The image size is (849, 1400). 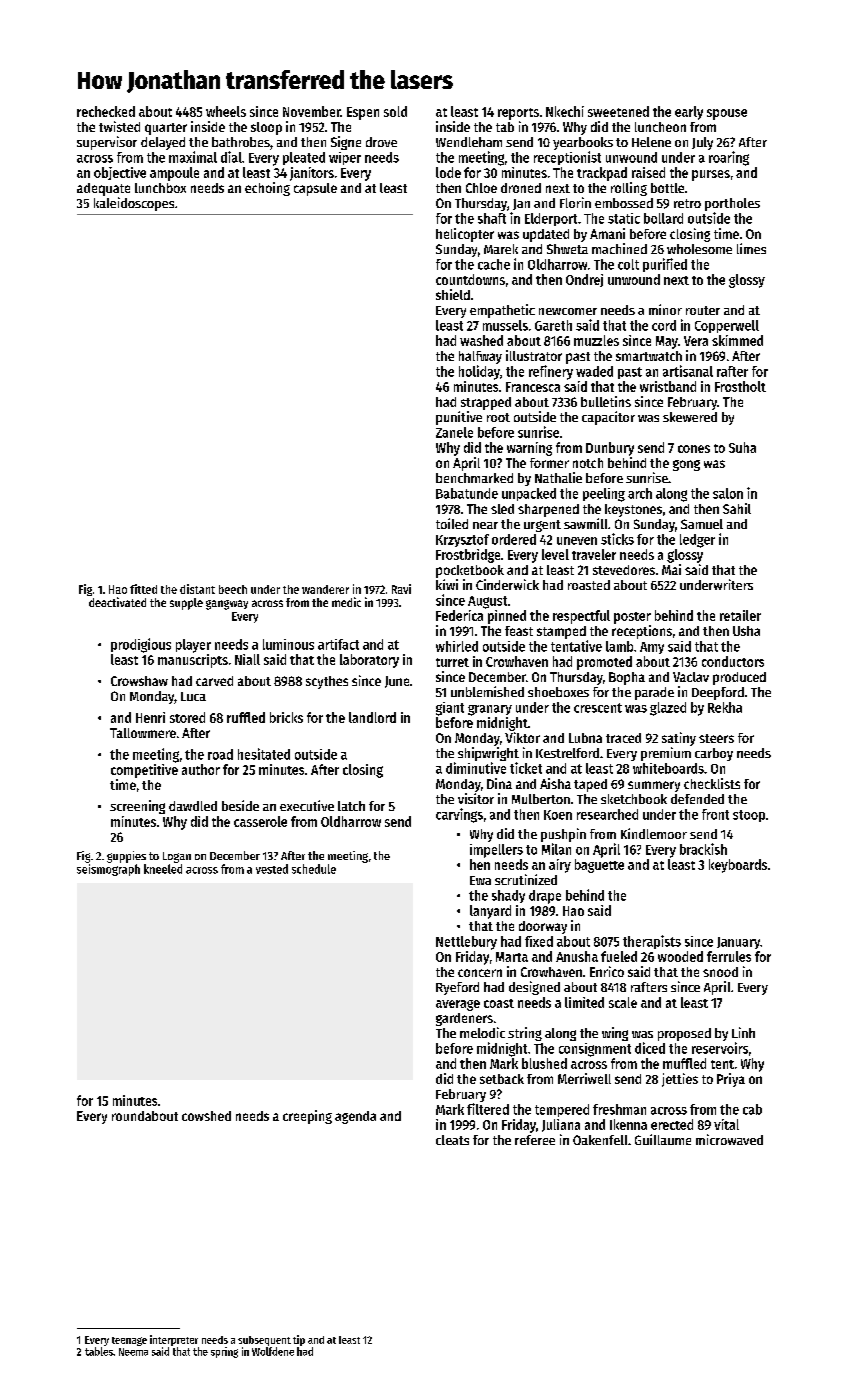 I want to click on beech, so click(x=233, y=589).
